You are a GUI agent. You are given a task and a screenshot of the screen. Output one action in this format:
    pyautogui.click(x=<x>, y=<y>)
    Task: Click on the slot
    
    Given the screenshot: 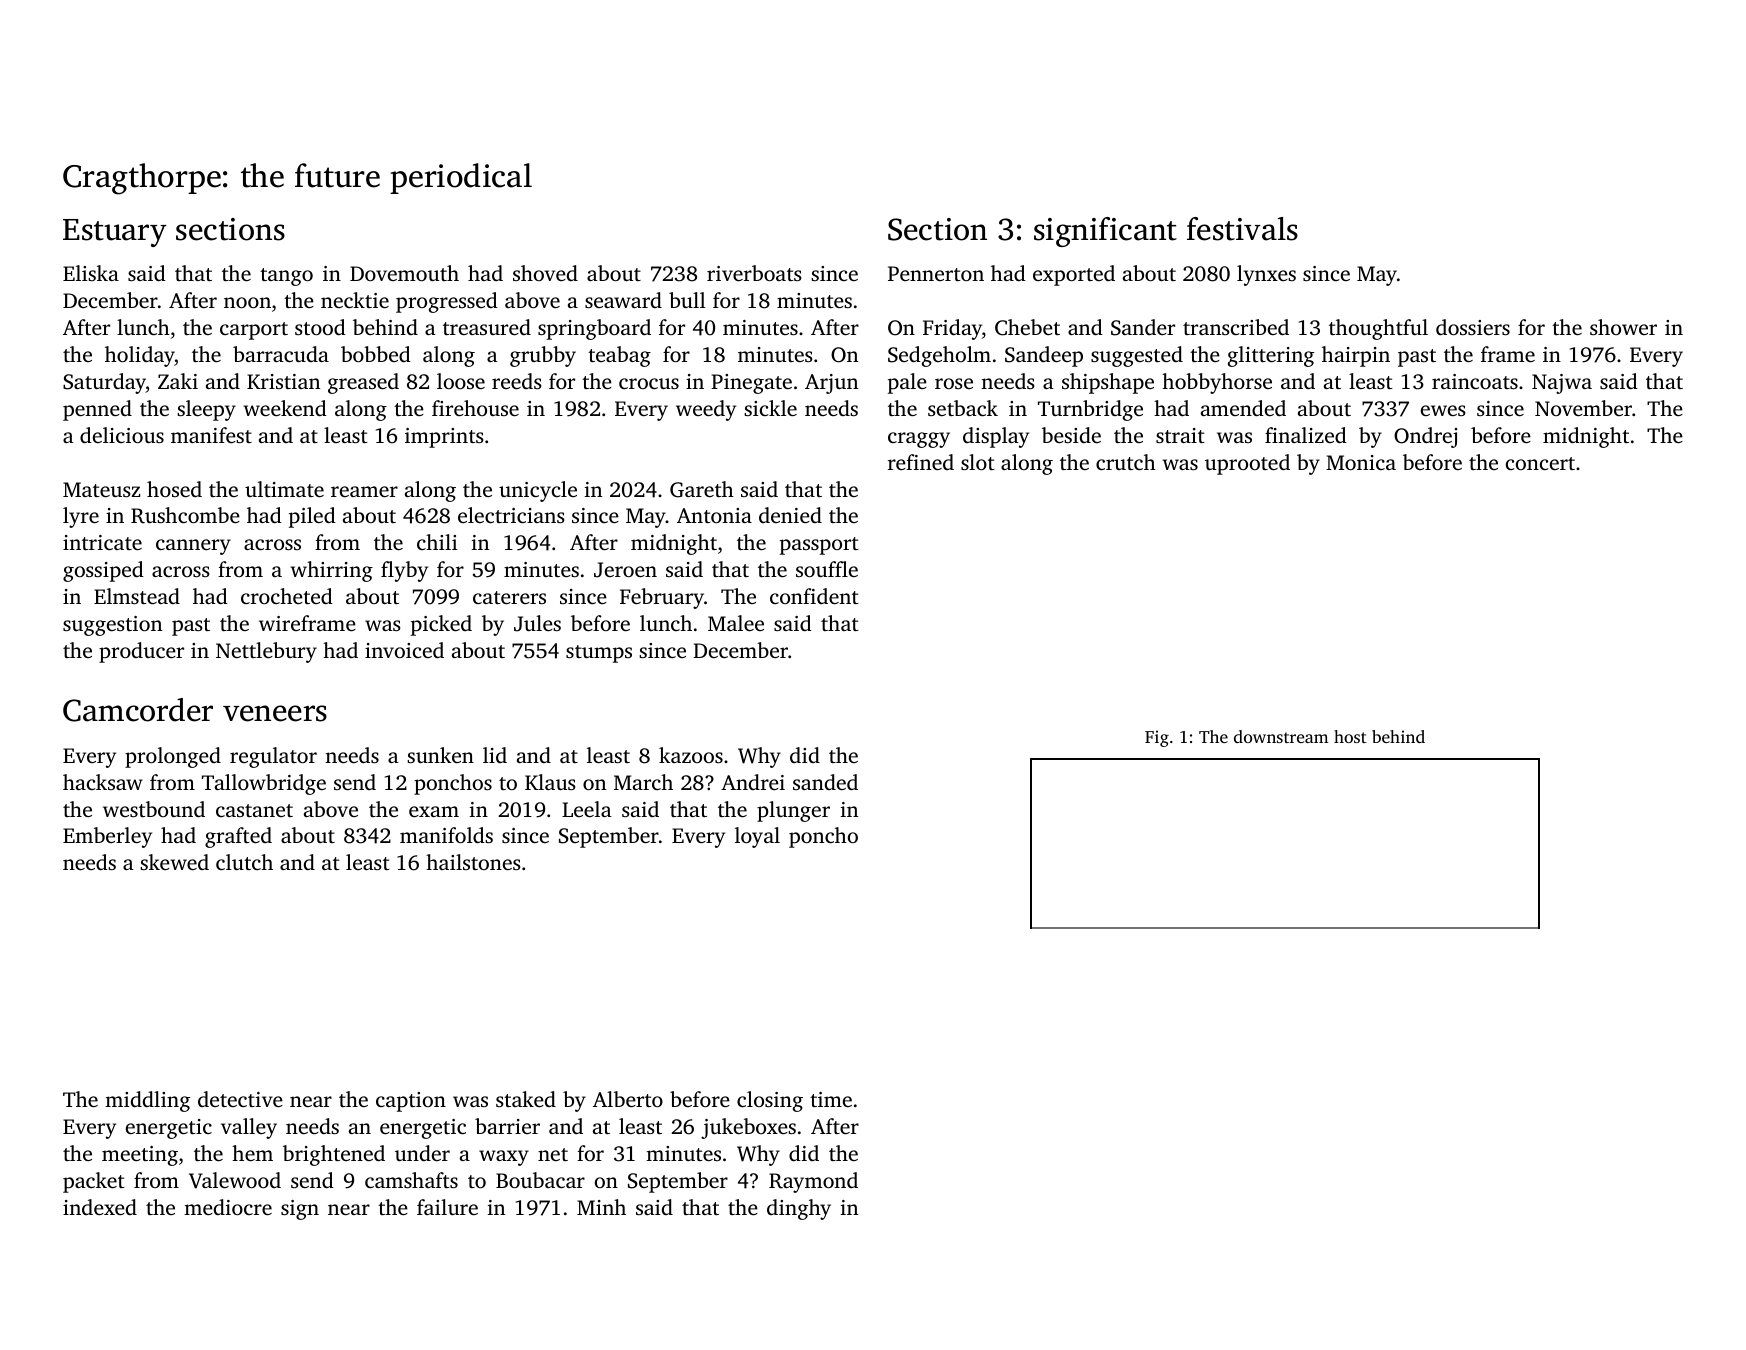 What is the action you would take?
    pyautogui.click(x=978, y=462)
